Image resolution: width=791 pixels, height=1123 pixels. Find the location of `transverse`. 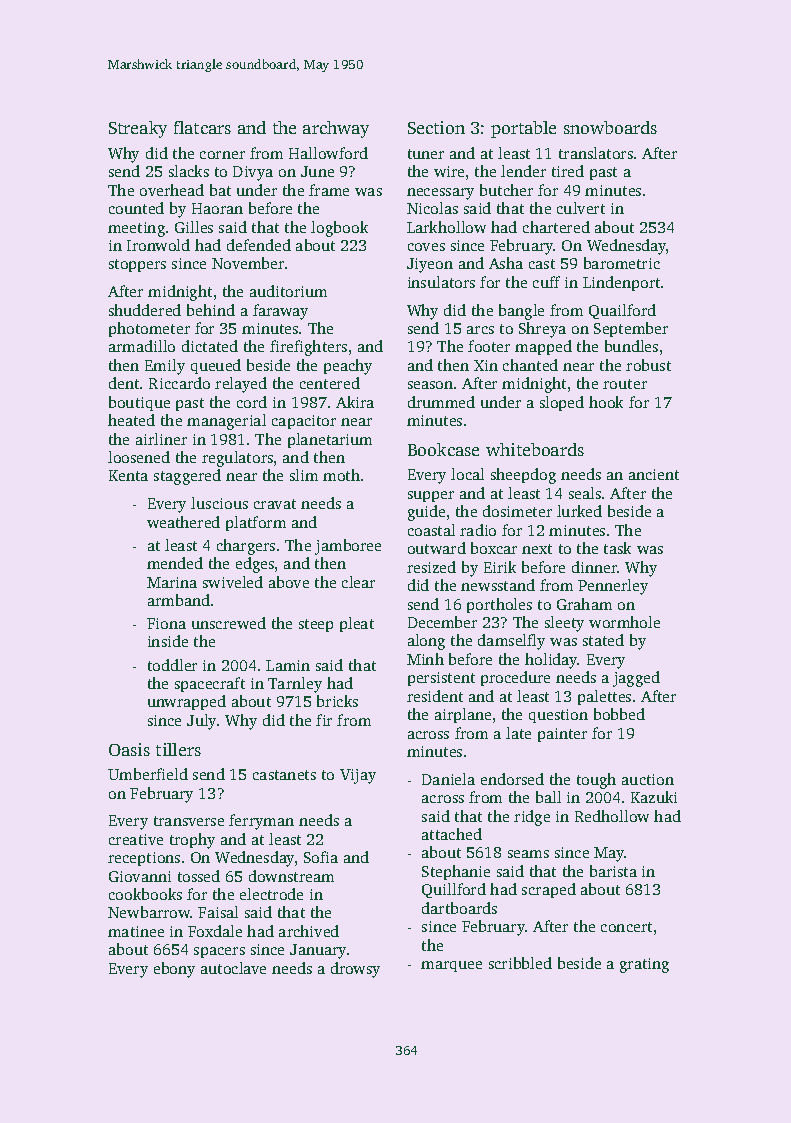

transverse is located at coordinates (189, 821).
